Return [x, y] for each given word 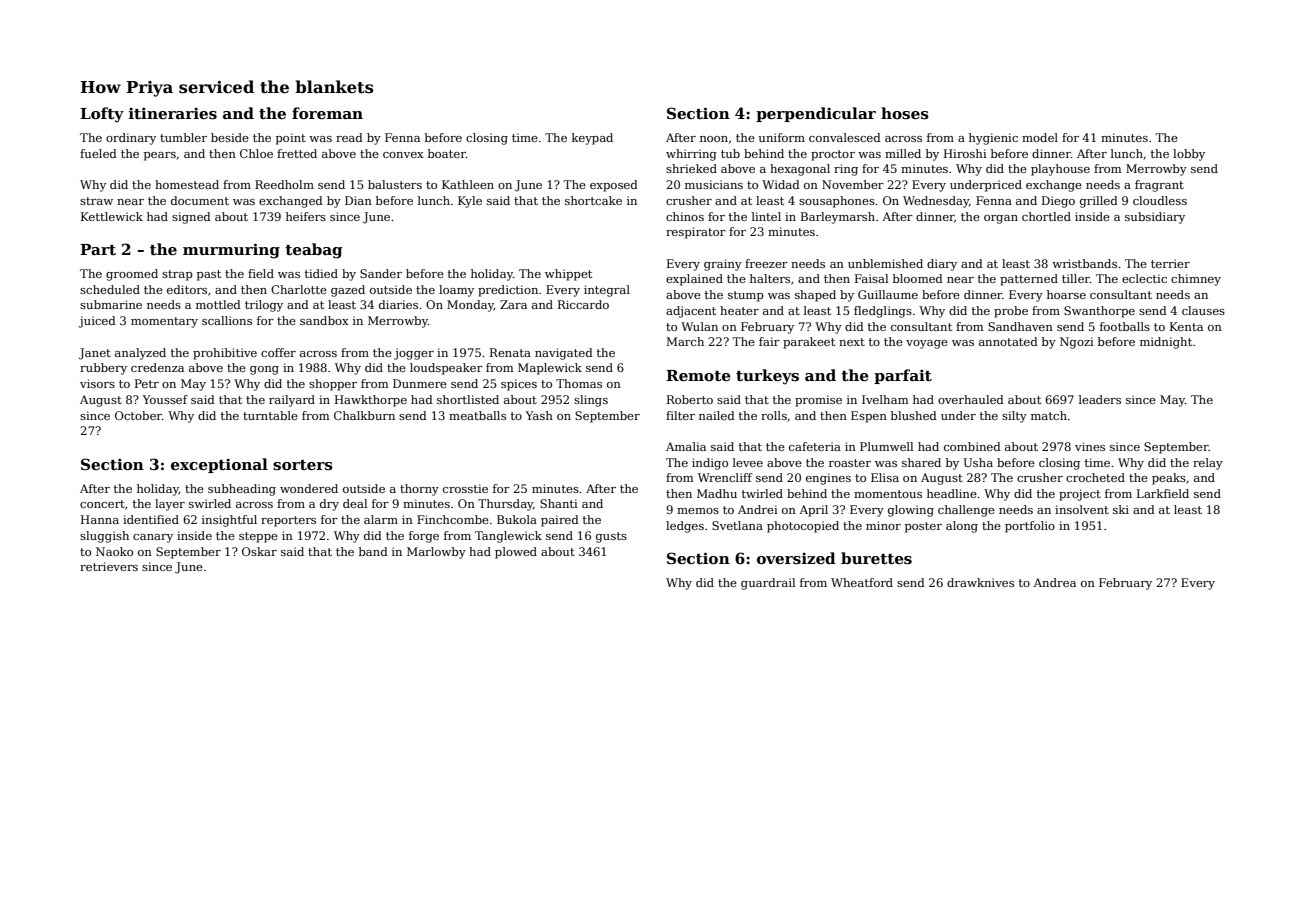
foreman [327, 113]
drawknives [980, 582]
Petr [147, 383]
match [1049, 415]
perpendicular [816, 114]
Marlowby [436, 553]
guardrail [768, 584]
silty [1014, 417]
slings [591, 401]
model [1040, 137]
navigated [564, 354]
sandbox [324, 320]
